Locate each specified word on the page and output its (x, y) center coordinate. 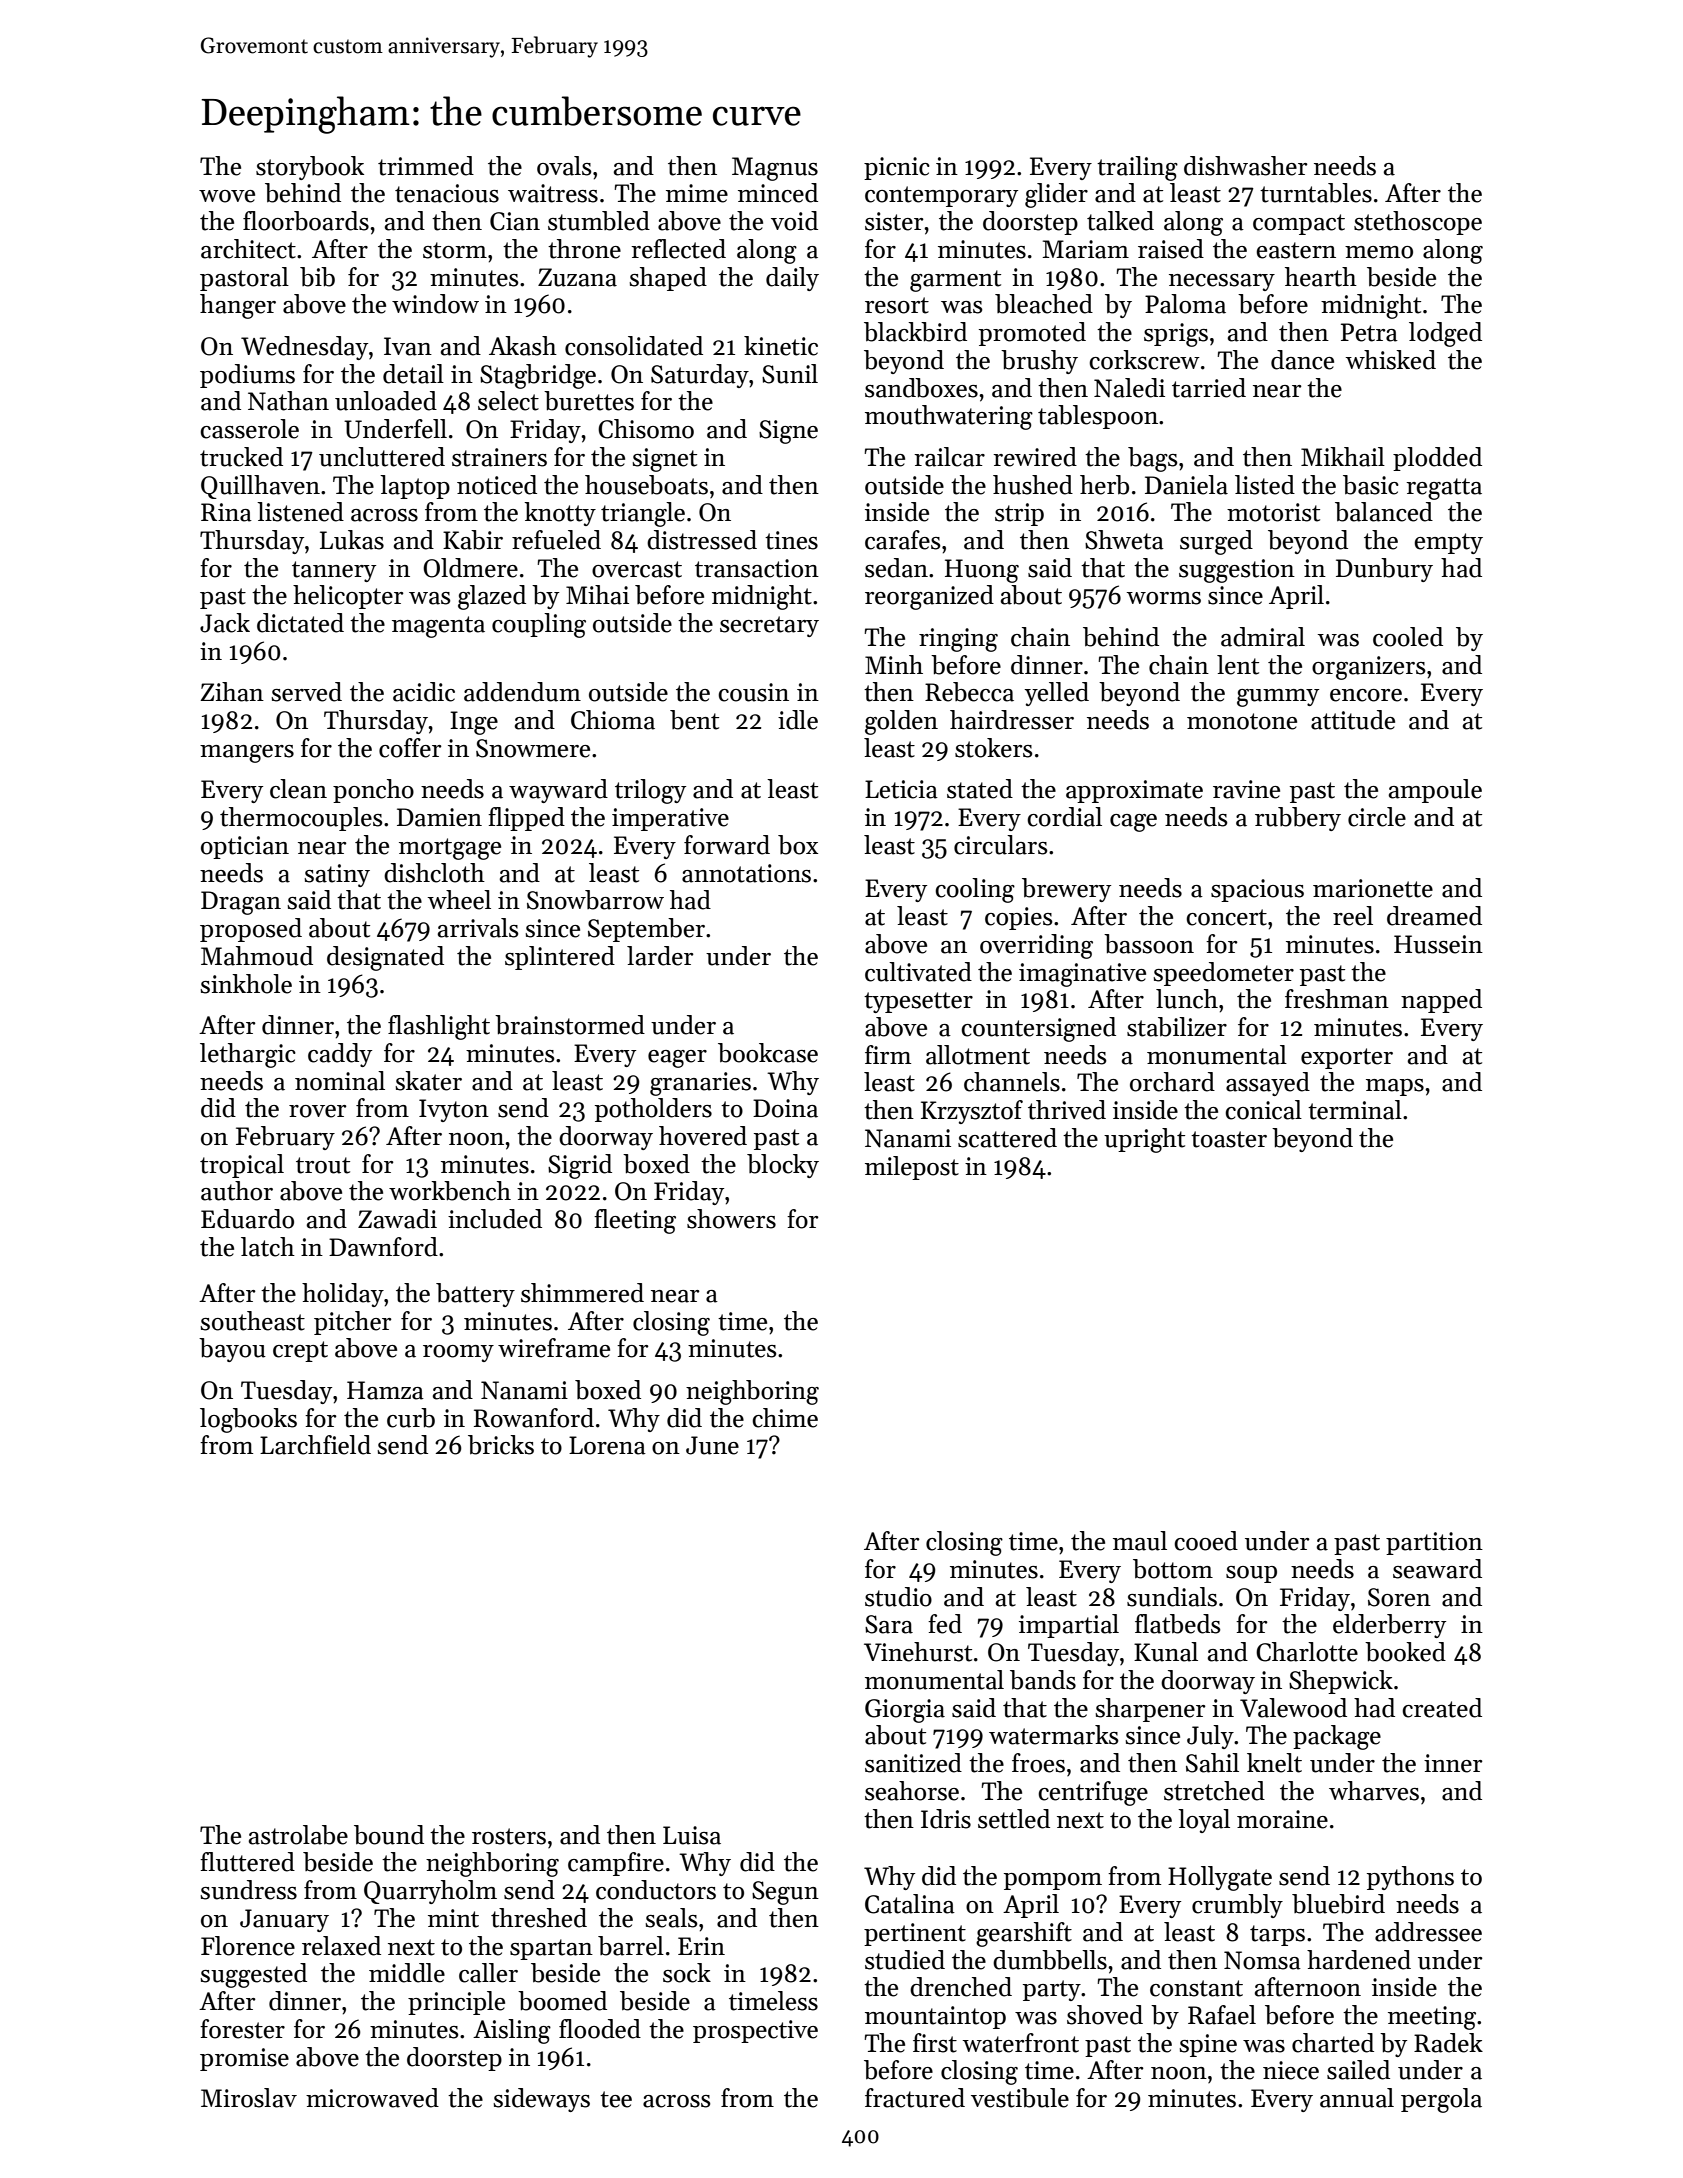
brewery (1066, 890)
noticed (497, 485)
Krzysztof (972, 1112)
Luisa (692, 1835)
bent (694, 720)
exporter (1347, 1058)
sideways (541, 2100)
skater (428, 1081)
